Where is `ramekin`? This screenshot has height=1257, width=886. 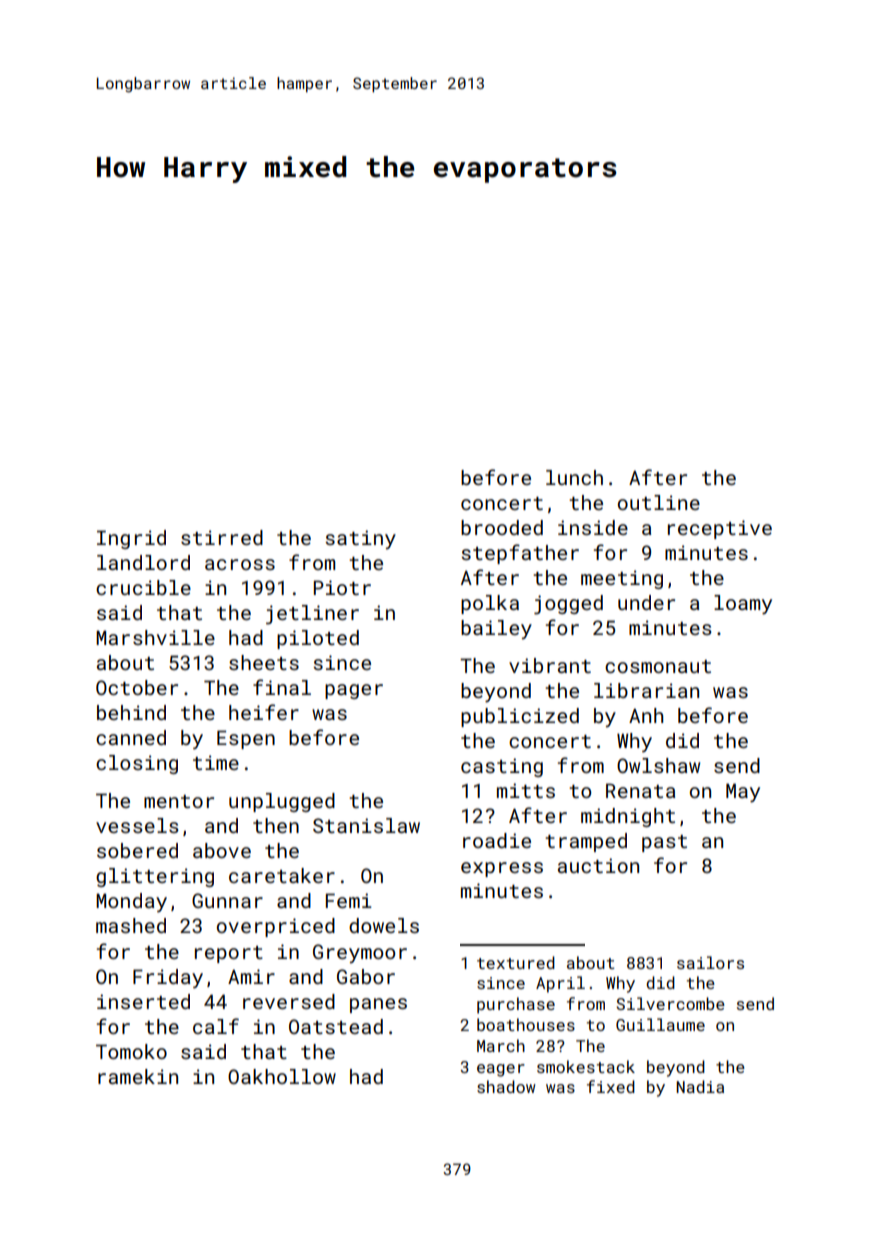
ramekin is located at coordinates (138, 1076).
